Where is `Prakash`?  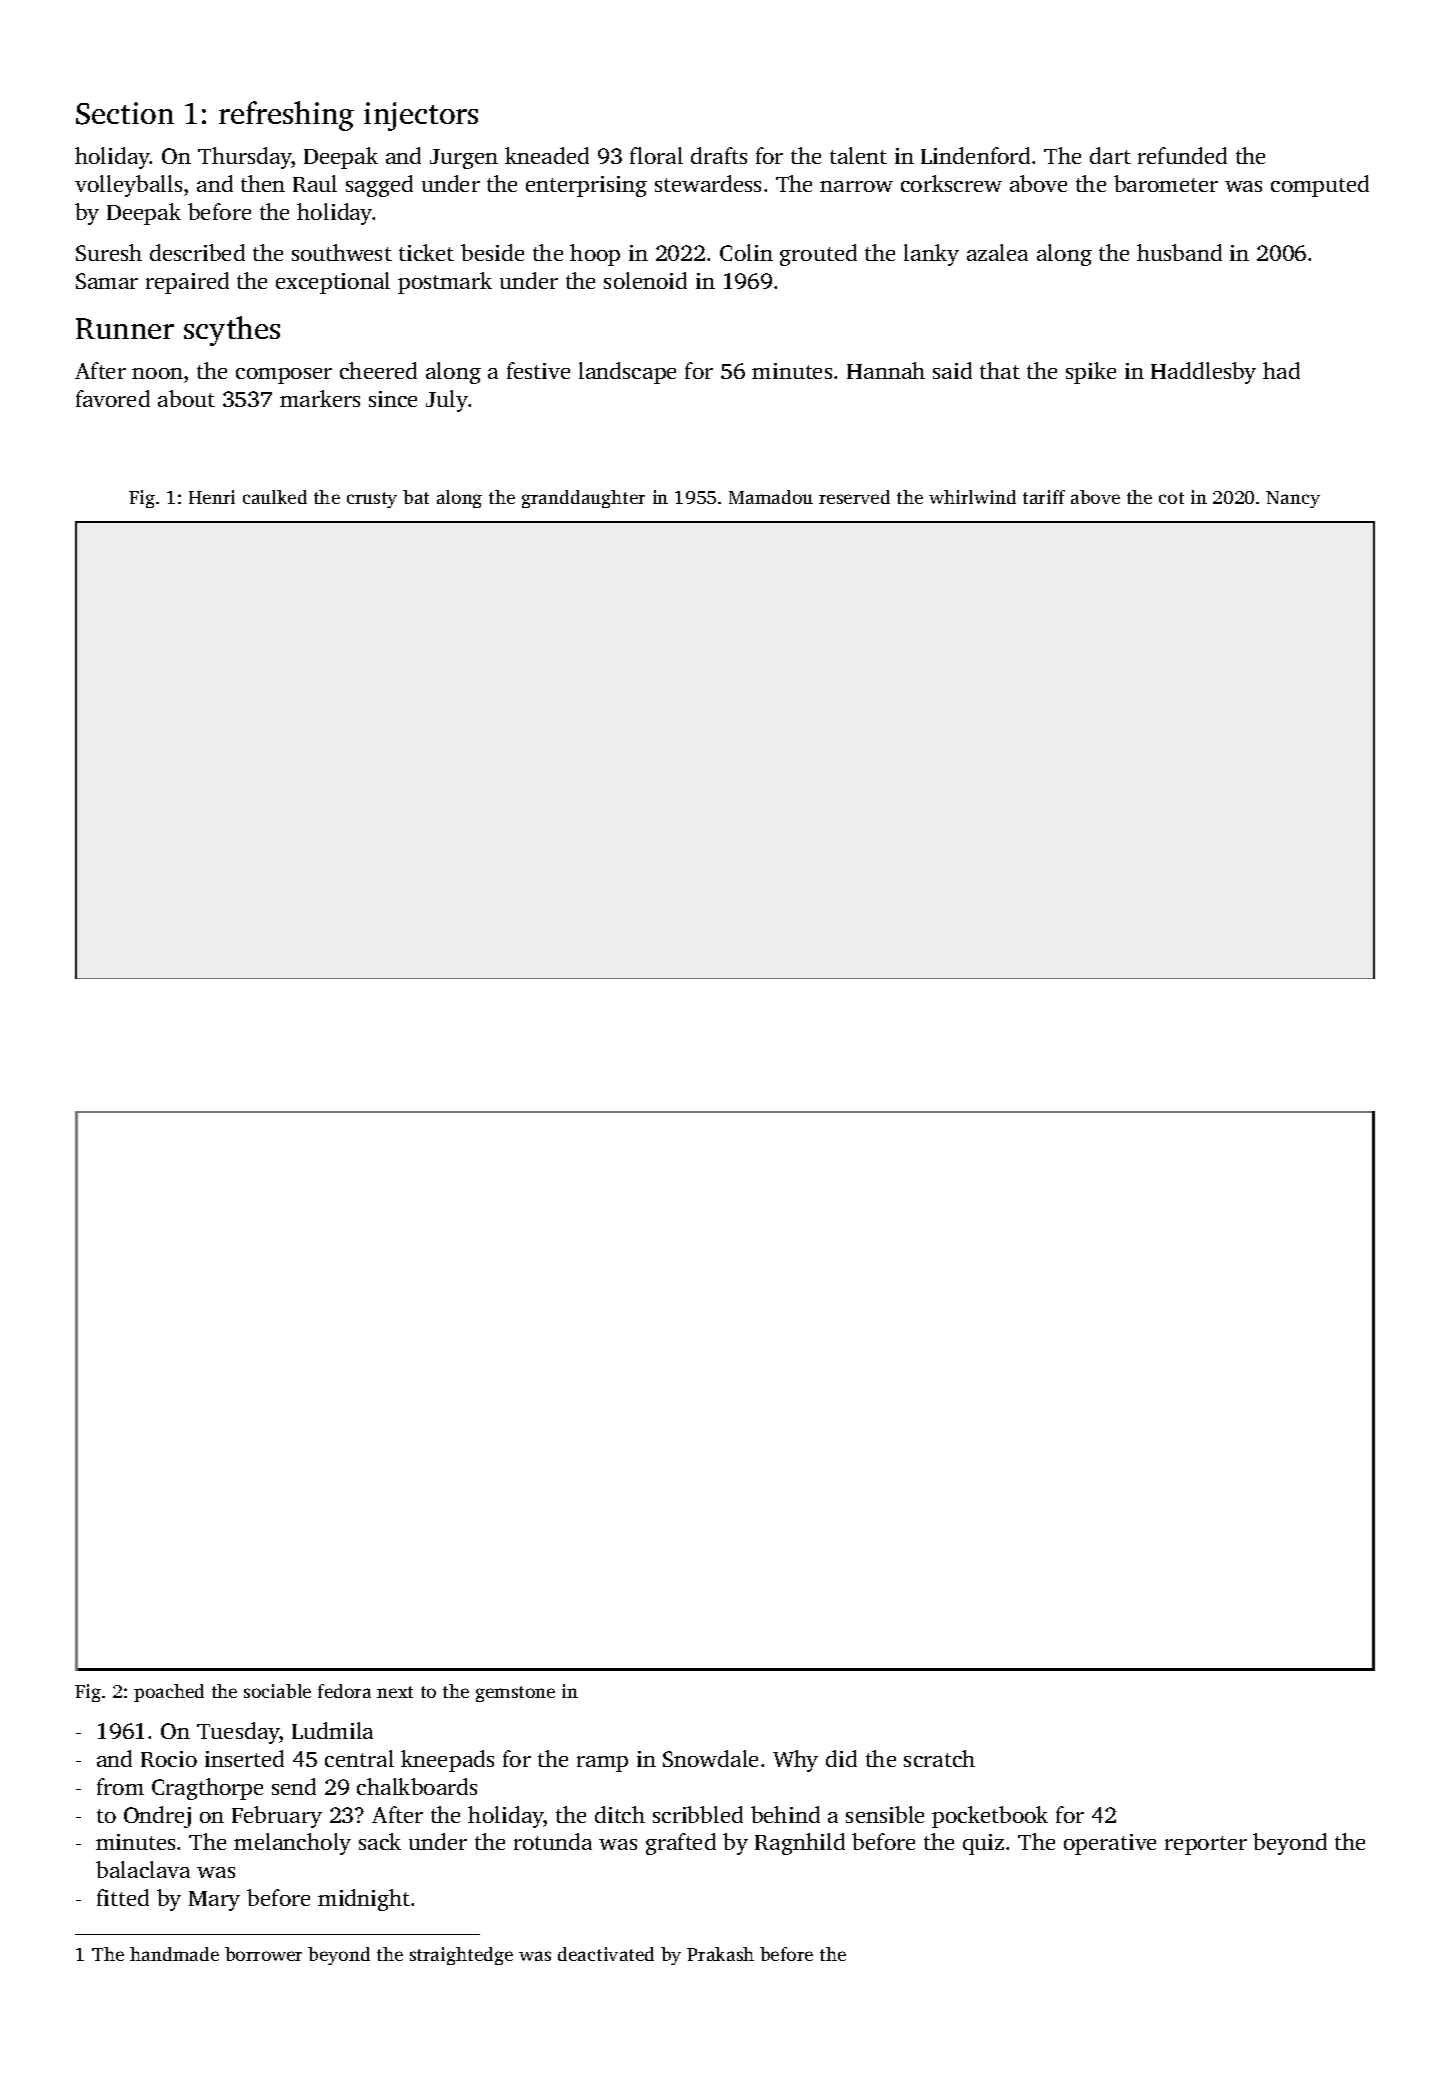
Prakash is located at coordinates (720, 1954).
